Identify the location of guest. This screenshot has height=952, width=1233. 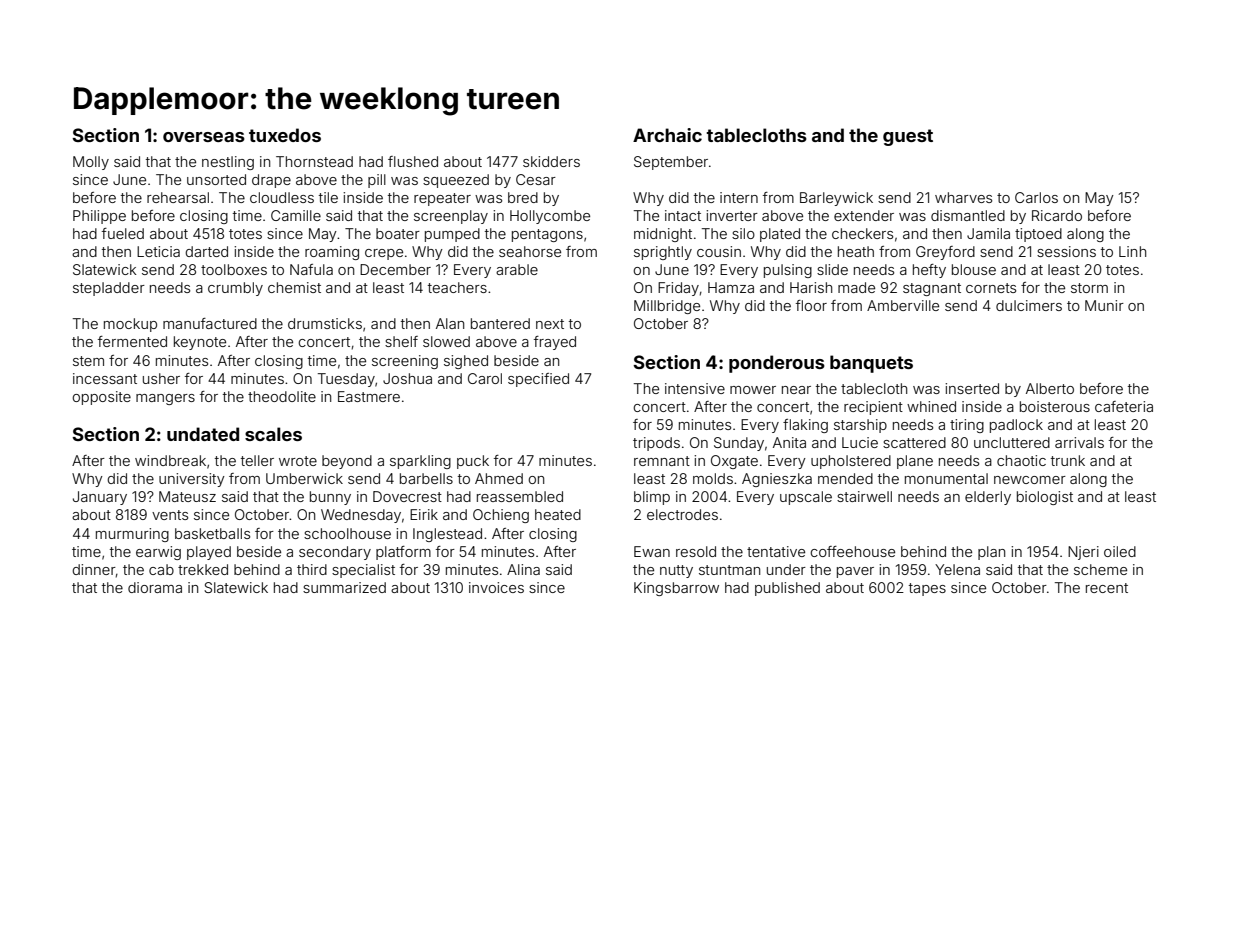
(908, 137).
